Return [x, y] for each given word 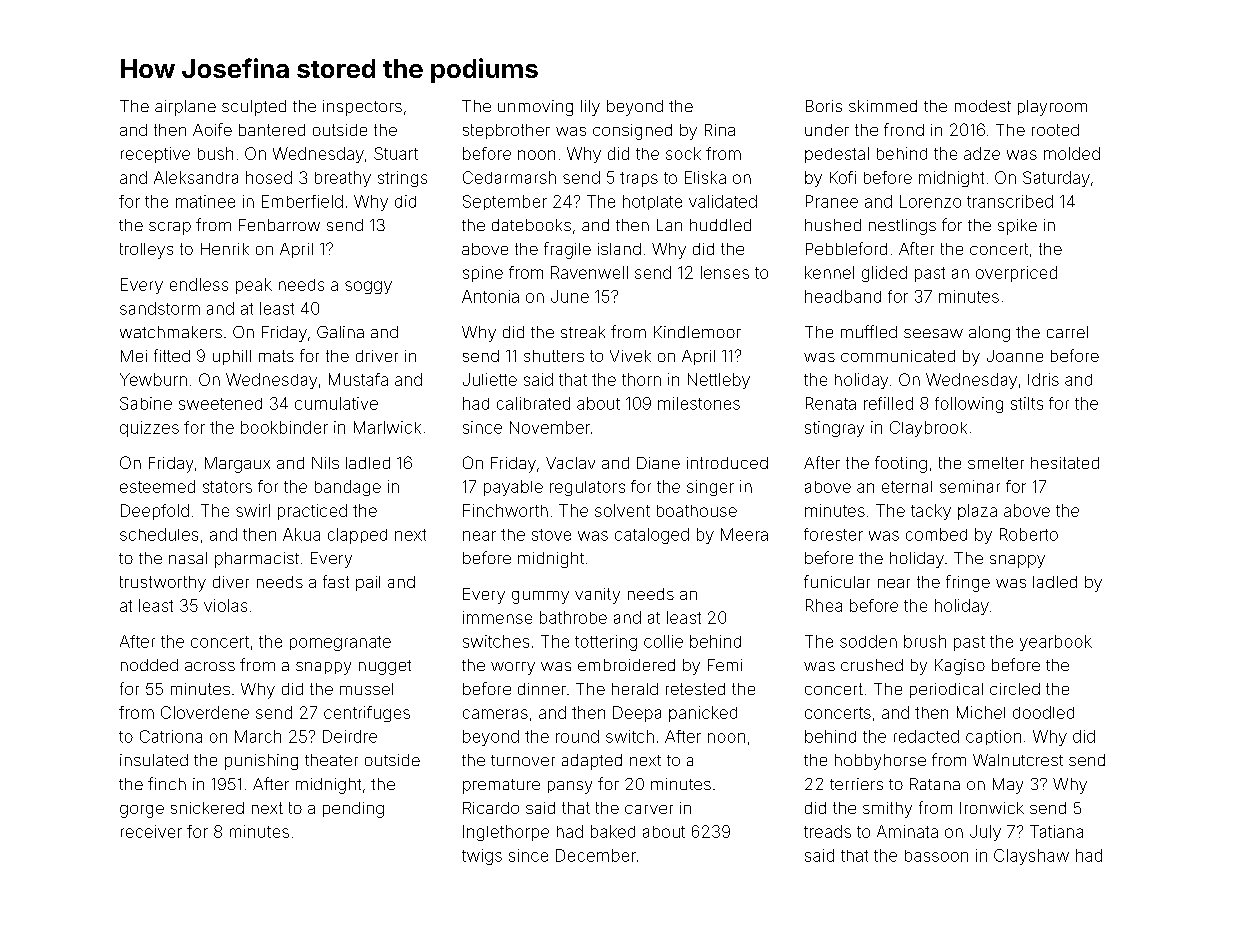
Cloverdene [205, 712]
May [1008, 786]
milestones [699, 403]
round [577, 736]
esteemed [157, 486]
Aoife [212, 129]
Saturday [1056, 179]
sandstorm [160, 308]
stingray [834, 429]
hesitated [1065, 463]
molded [1072, 153]
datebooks [531, 225]
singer [710, 488]
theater [331, 760]
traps [639, 179]
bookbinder [284, 427]
